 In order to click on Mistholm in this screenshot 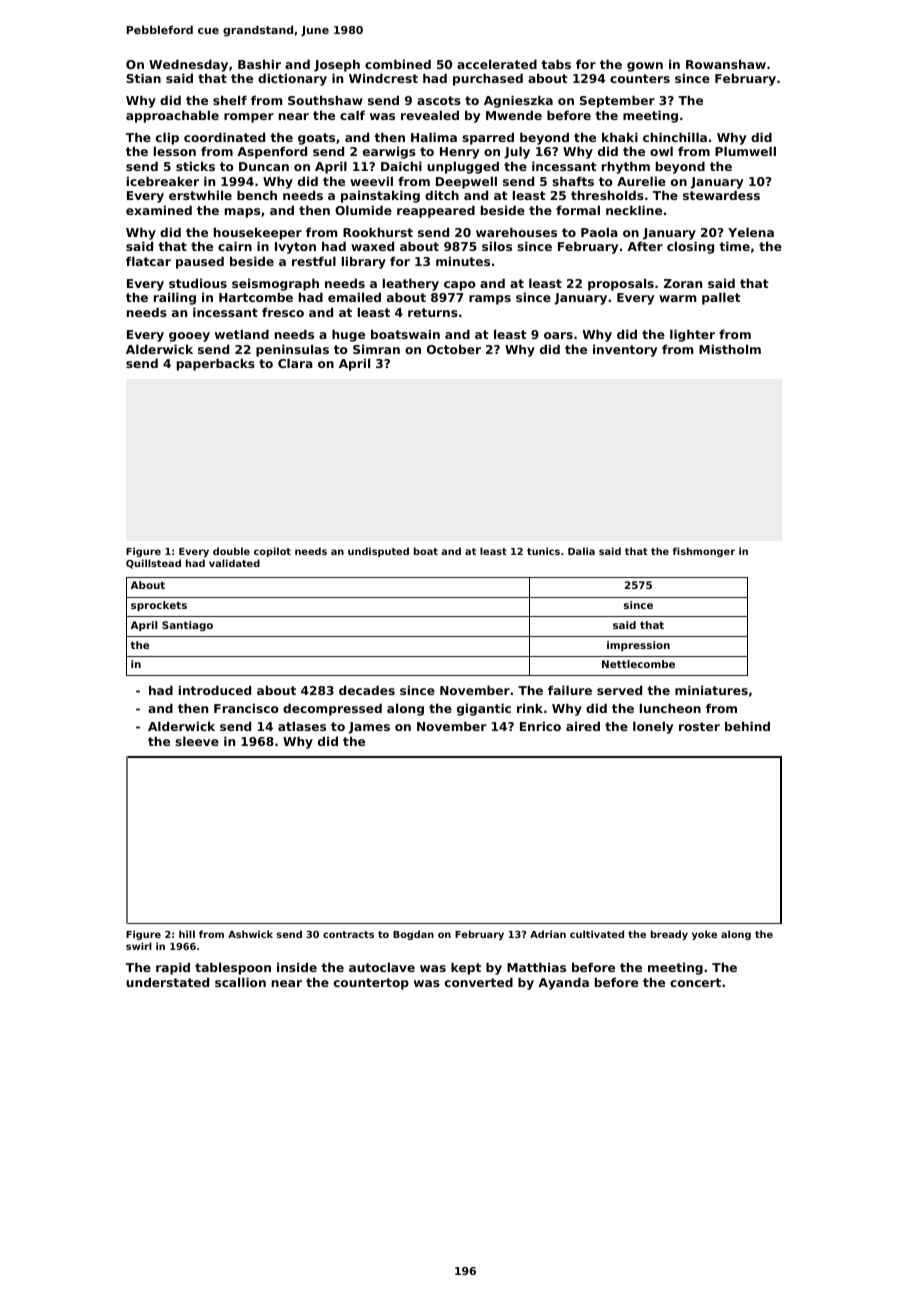, I will do `click(730, 349)`.
